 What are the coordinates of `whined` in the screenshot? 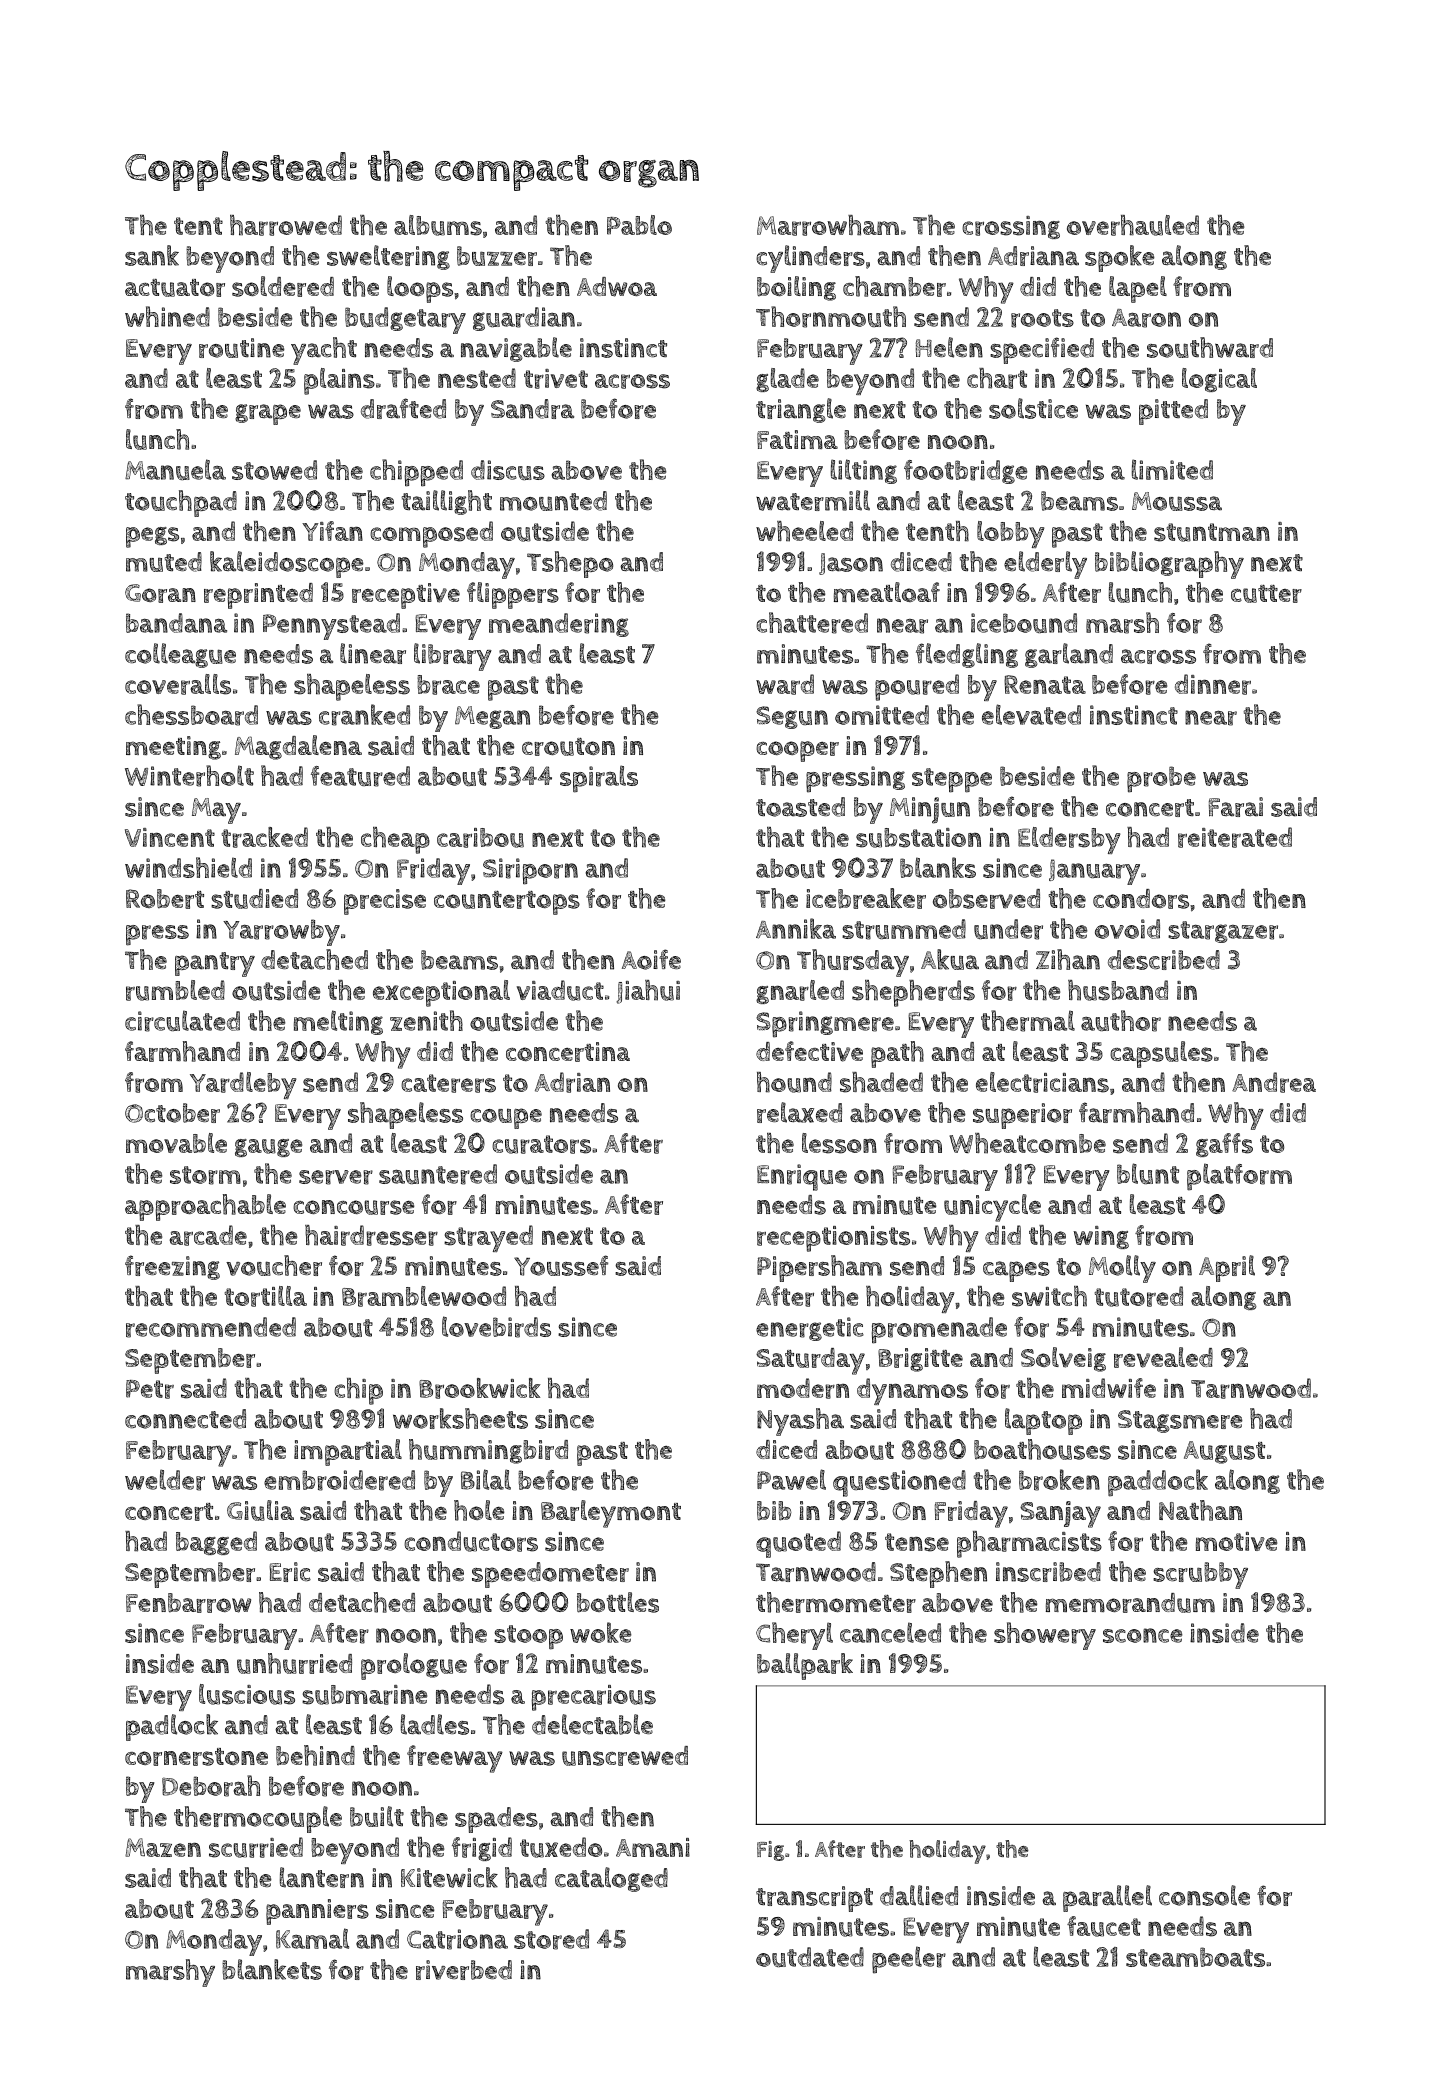 It's located at (167, 316).
